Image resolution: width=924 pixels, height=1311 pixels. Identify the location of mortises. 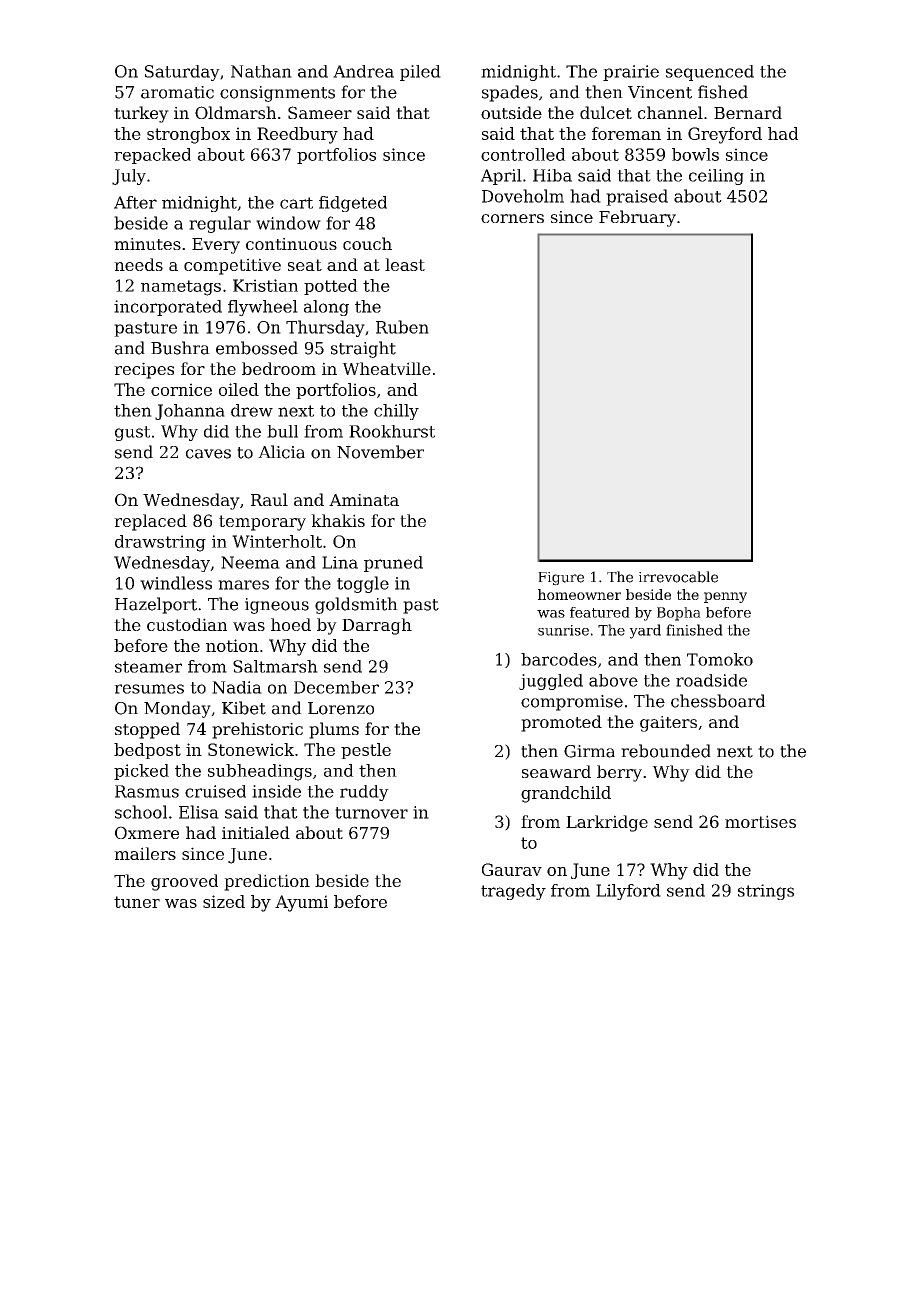
(760, 821).
